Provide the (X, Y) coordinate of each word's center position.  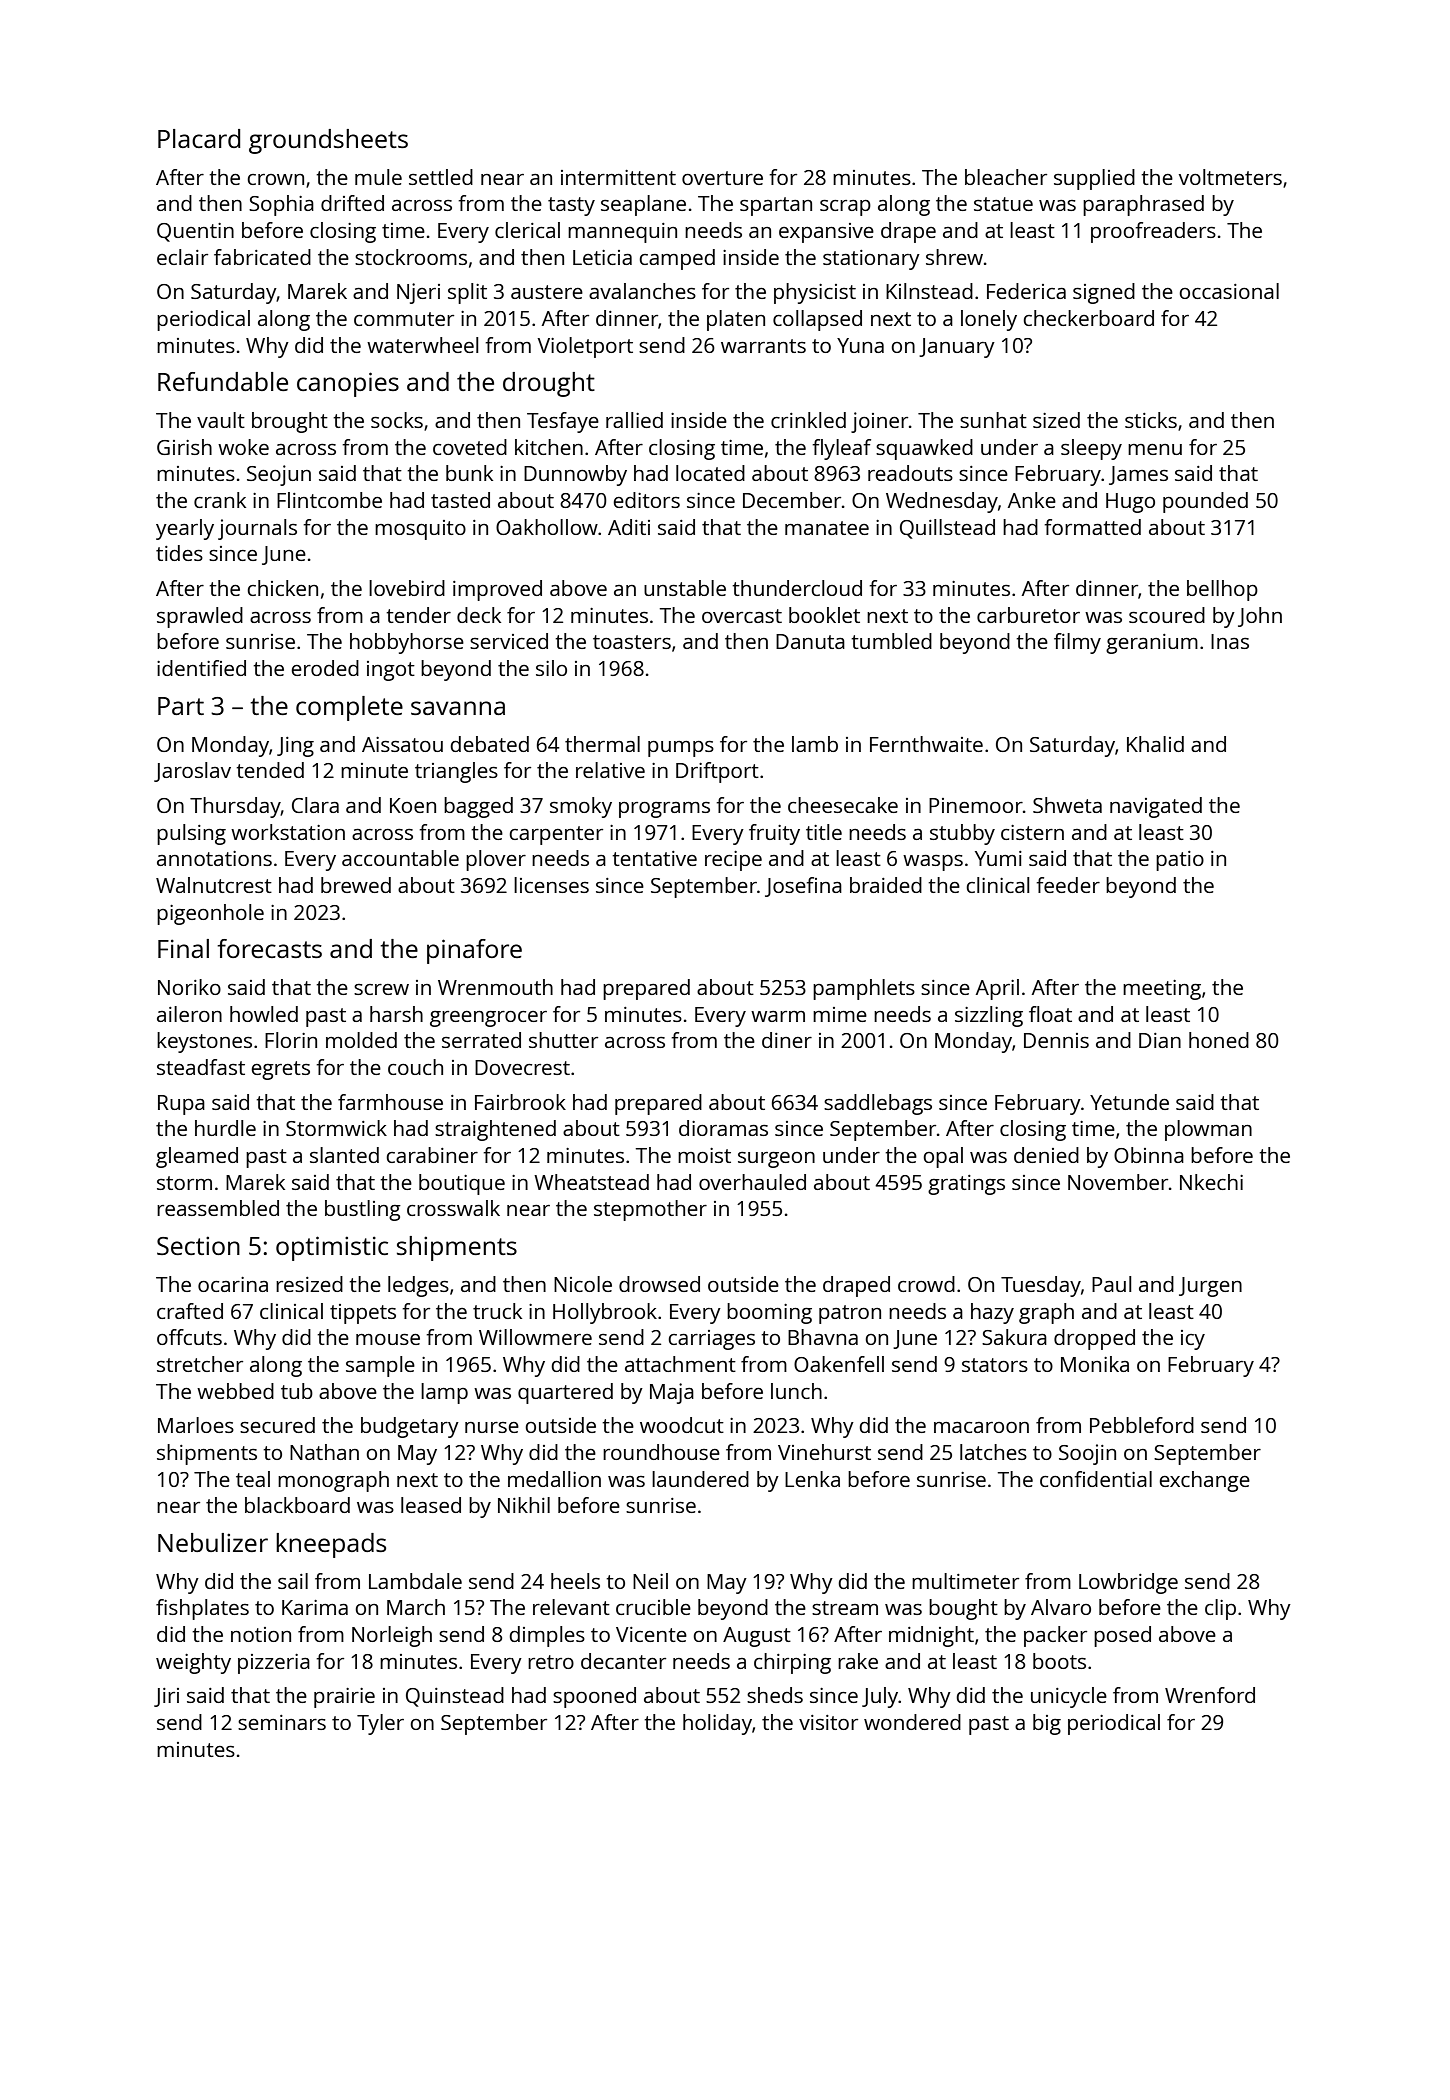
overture (722, 178)
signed (1104, 293)
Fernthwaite (926, 744)
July (880, 1697)
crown (275, 179)
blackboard (297, 1505)
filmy (1077, 643)
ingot (391, 671)
